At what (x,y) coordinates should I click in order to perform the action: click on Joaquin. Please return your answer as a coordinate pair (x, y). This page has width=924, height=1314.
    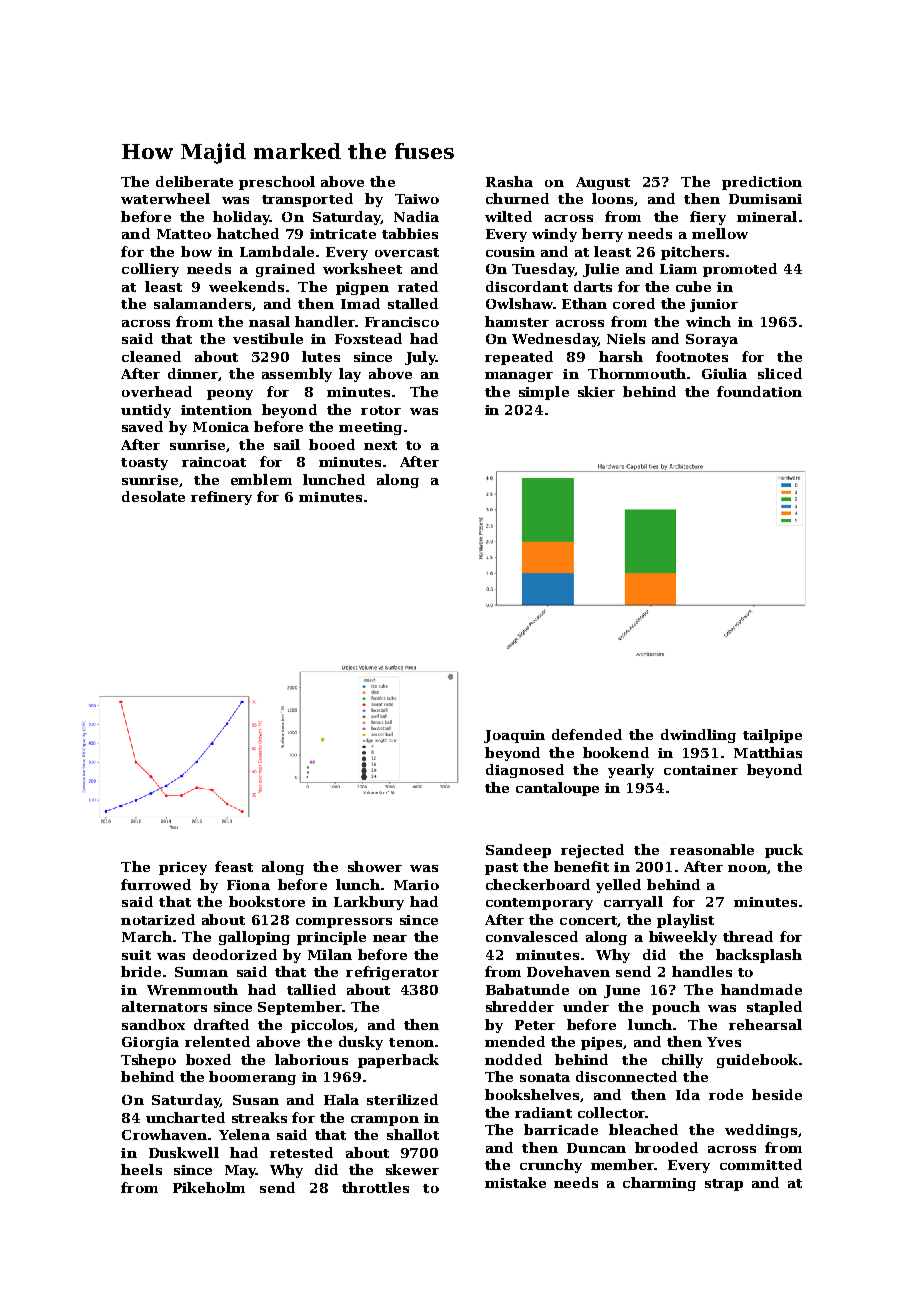
    Looking at the image, I should click on (514, 736).
